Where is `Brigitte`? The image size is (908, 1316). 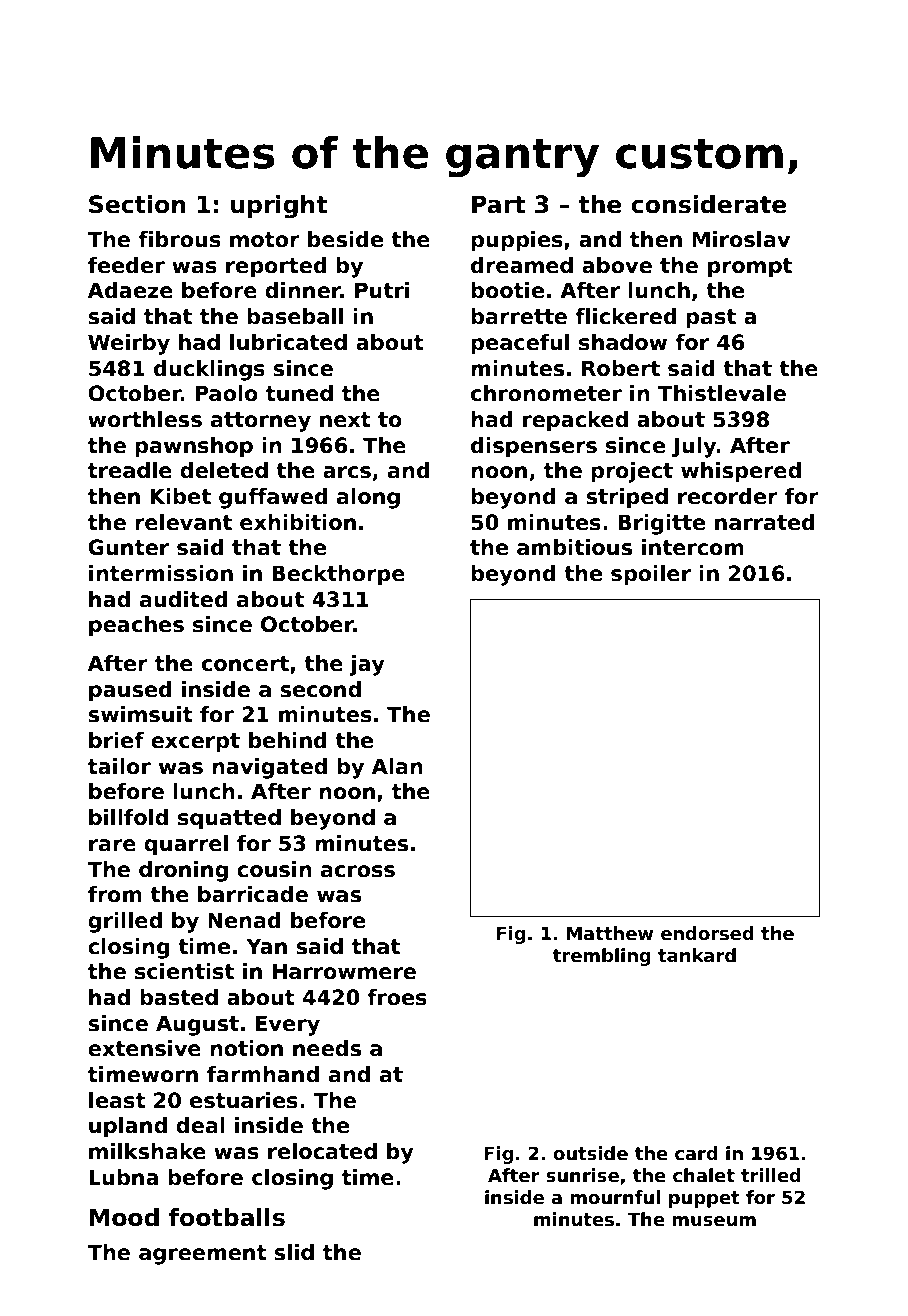 Brigitte is located at coordinates (661, 524).
